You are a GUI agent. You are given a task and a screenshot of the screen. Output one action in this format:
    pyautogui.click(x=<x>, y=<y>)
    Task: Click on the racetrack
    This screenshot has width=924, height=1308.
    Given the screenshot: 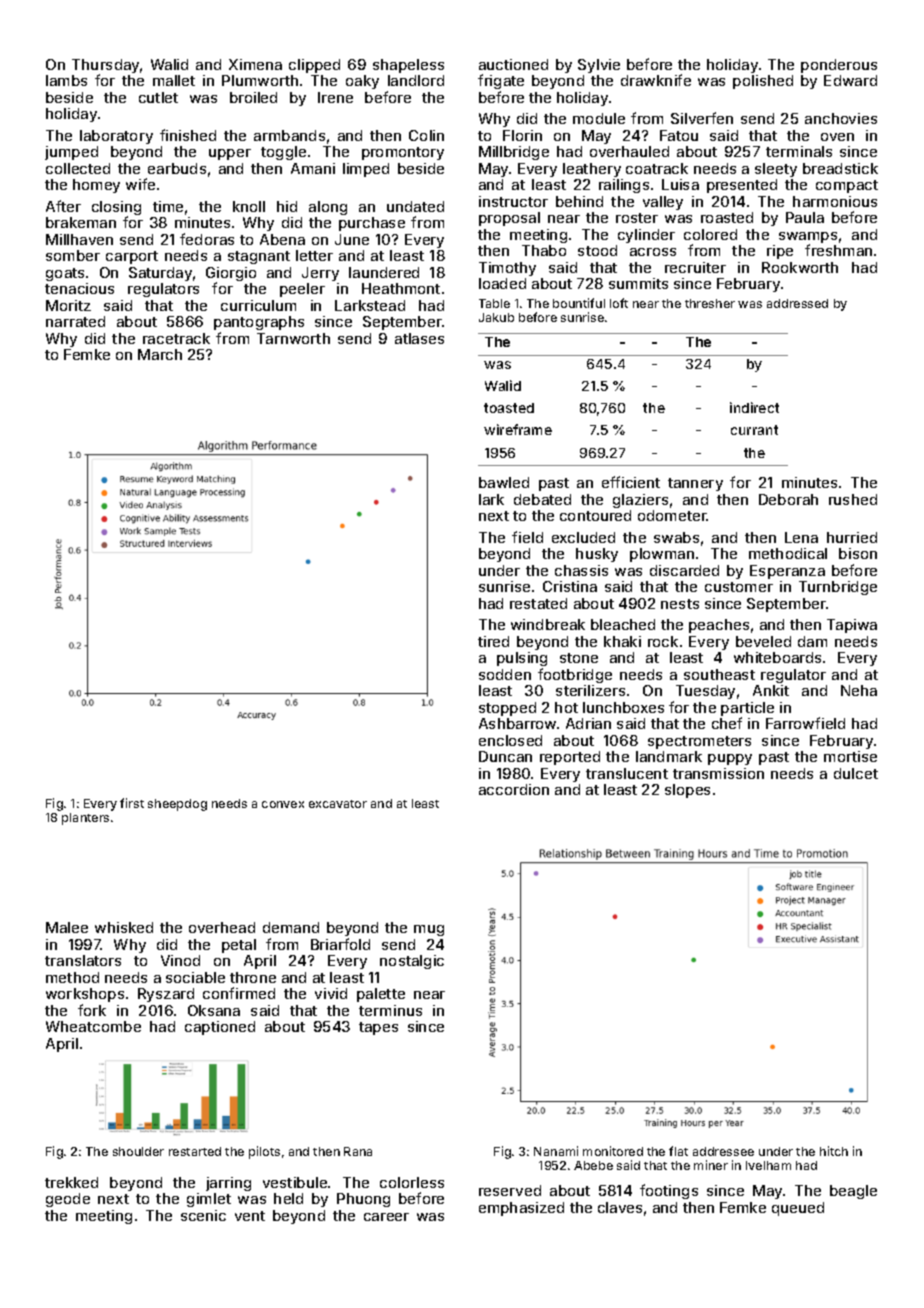 What is the action you would take?
    pyautogui.click(x=176, y=338)
